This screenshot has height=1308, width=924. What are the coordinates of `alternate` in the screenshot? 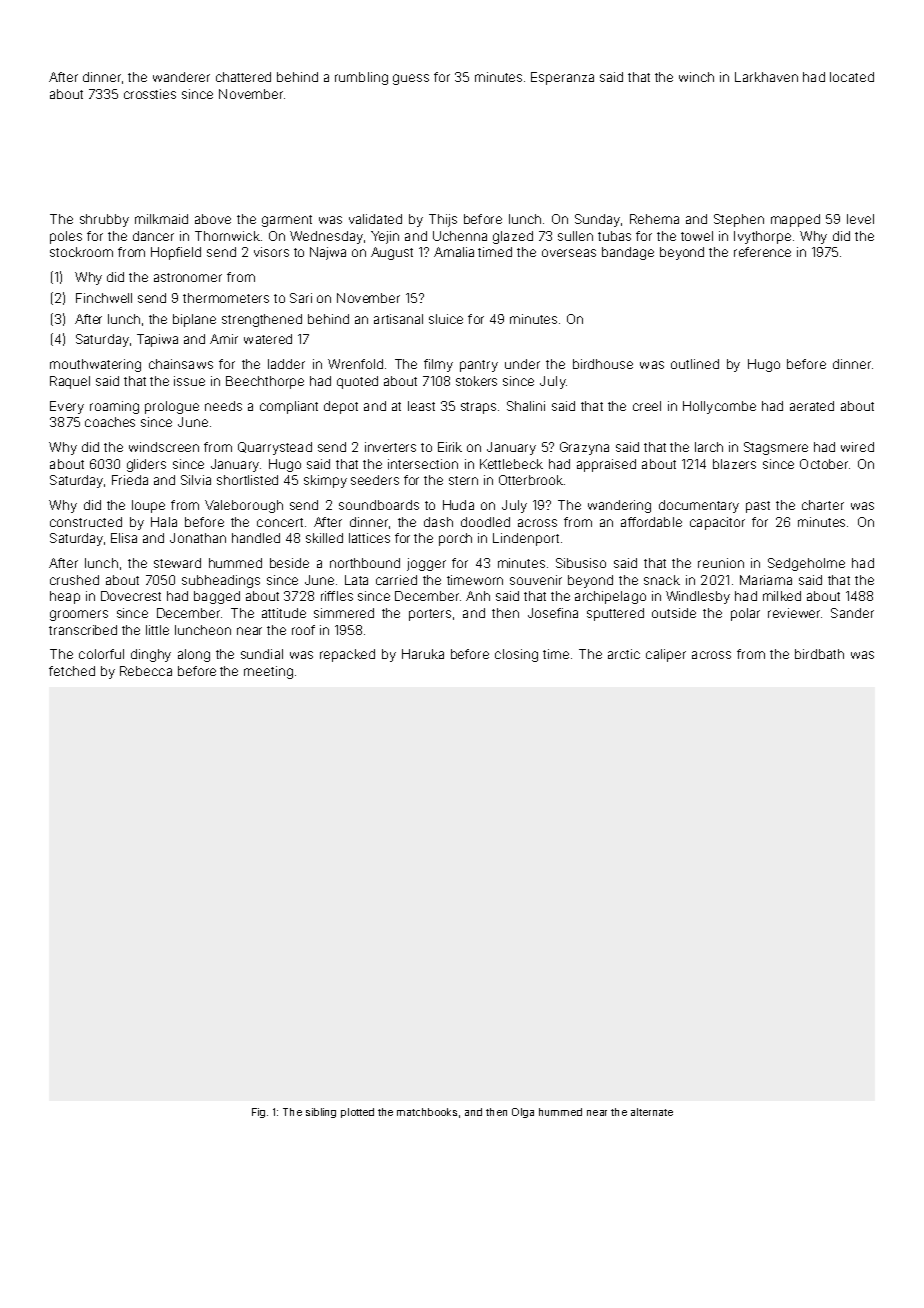 It's located at (652, 1112).
